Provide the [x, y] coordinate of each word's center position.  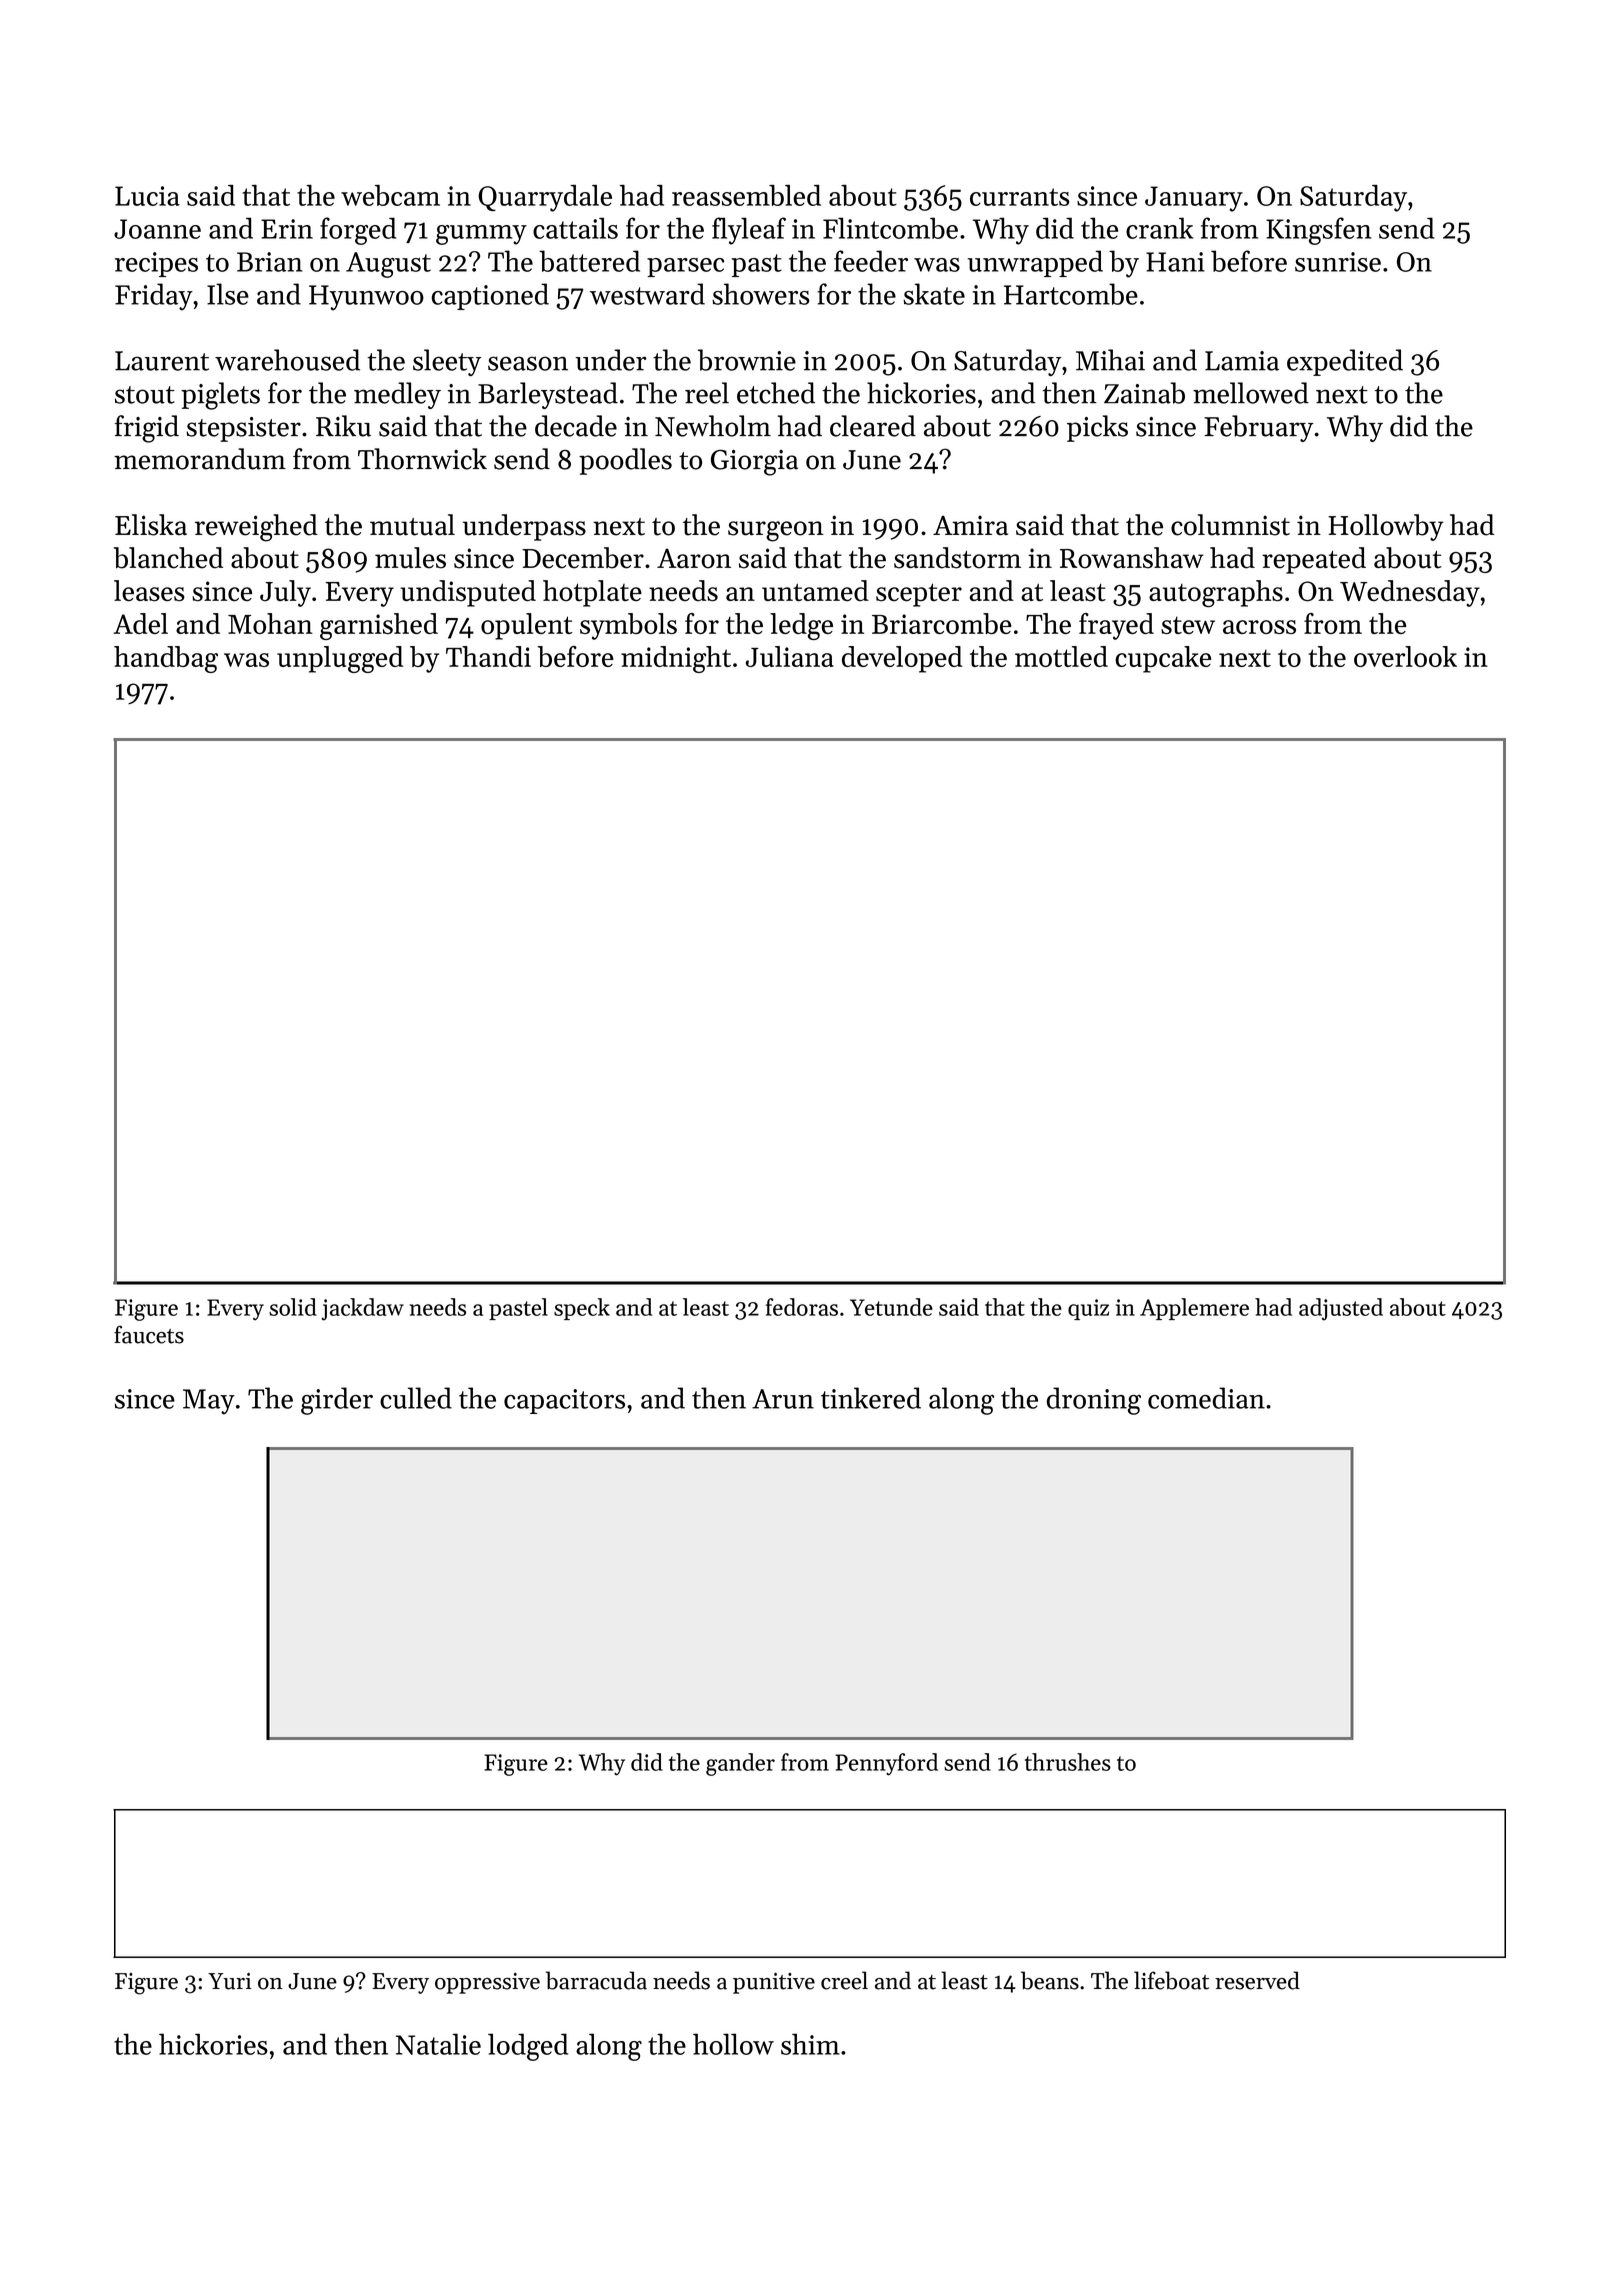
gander [740, 1764]
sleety [447, 362]
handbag [166, 659]
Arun [783, 1399]
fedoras [802, 1307]
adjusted [1341, 1309]
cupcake [1163, 659]
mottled [1061, 656]
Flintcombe [890, 228]
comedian [1206, 1398]
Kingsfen [1318, 231]
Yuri [230, 1981]
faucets [149, 1334]
